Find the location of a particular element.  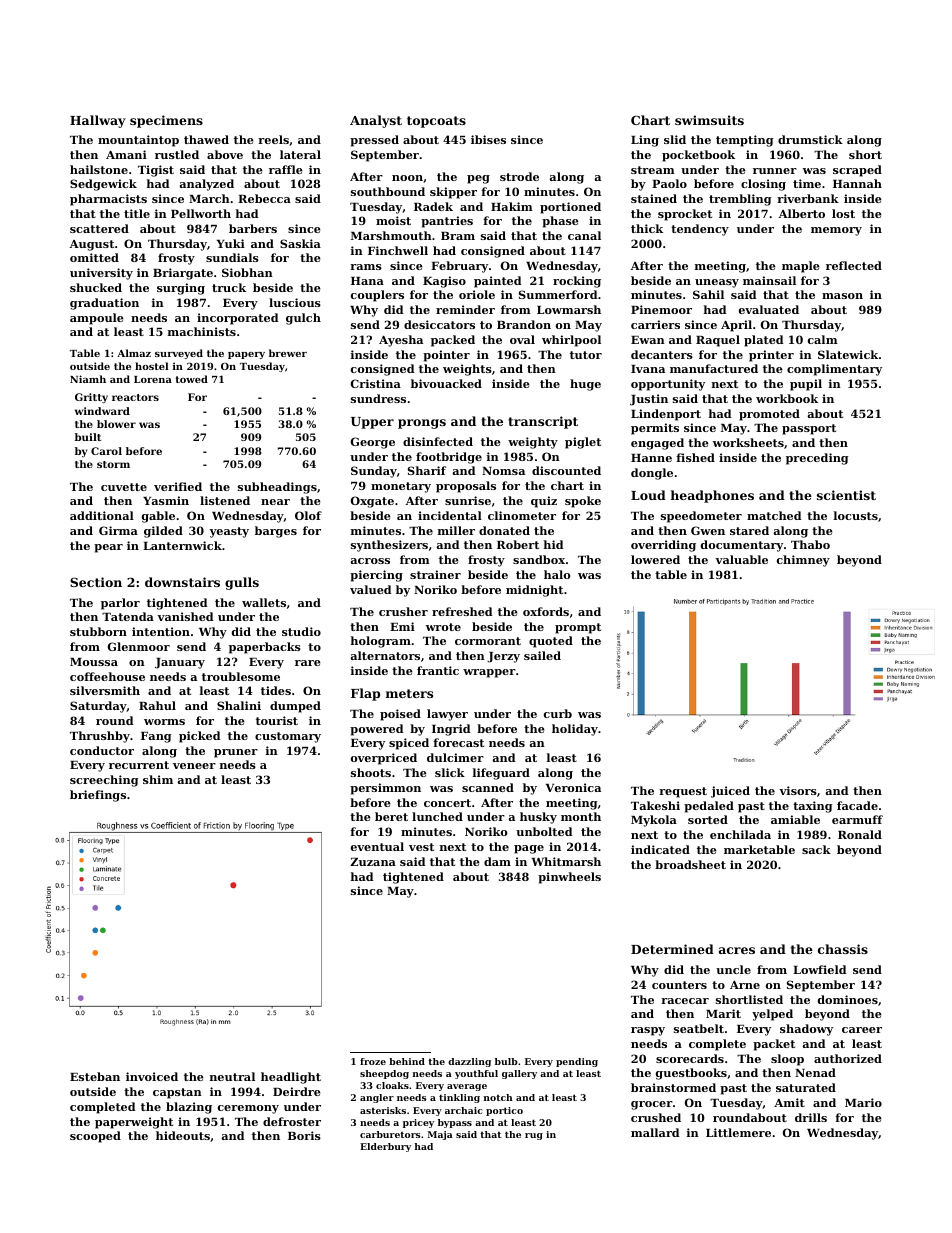

midnight is located at coordinates (534, 591).
